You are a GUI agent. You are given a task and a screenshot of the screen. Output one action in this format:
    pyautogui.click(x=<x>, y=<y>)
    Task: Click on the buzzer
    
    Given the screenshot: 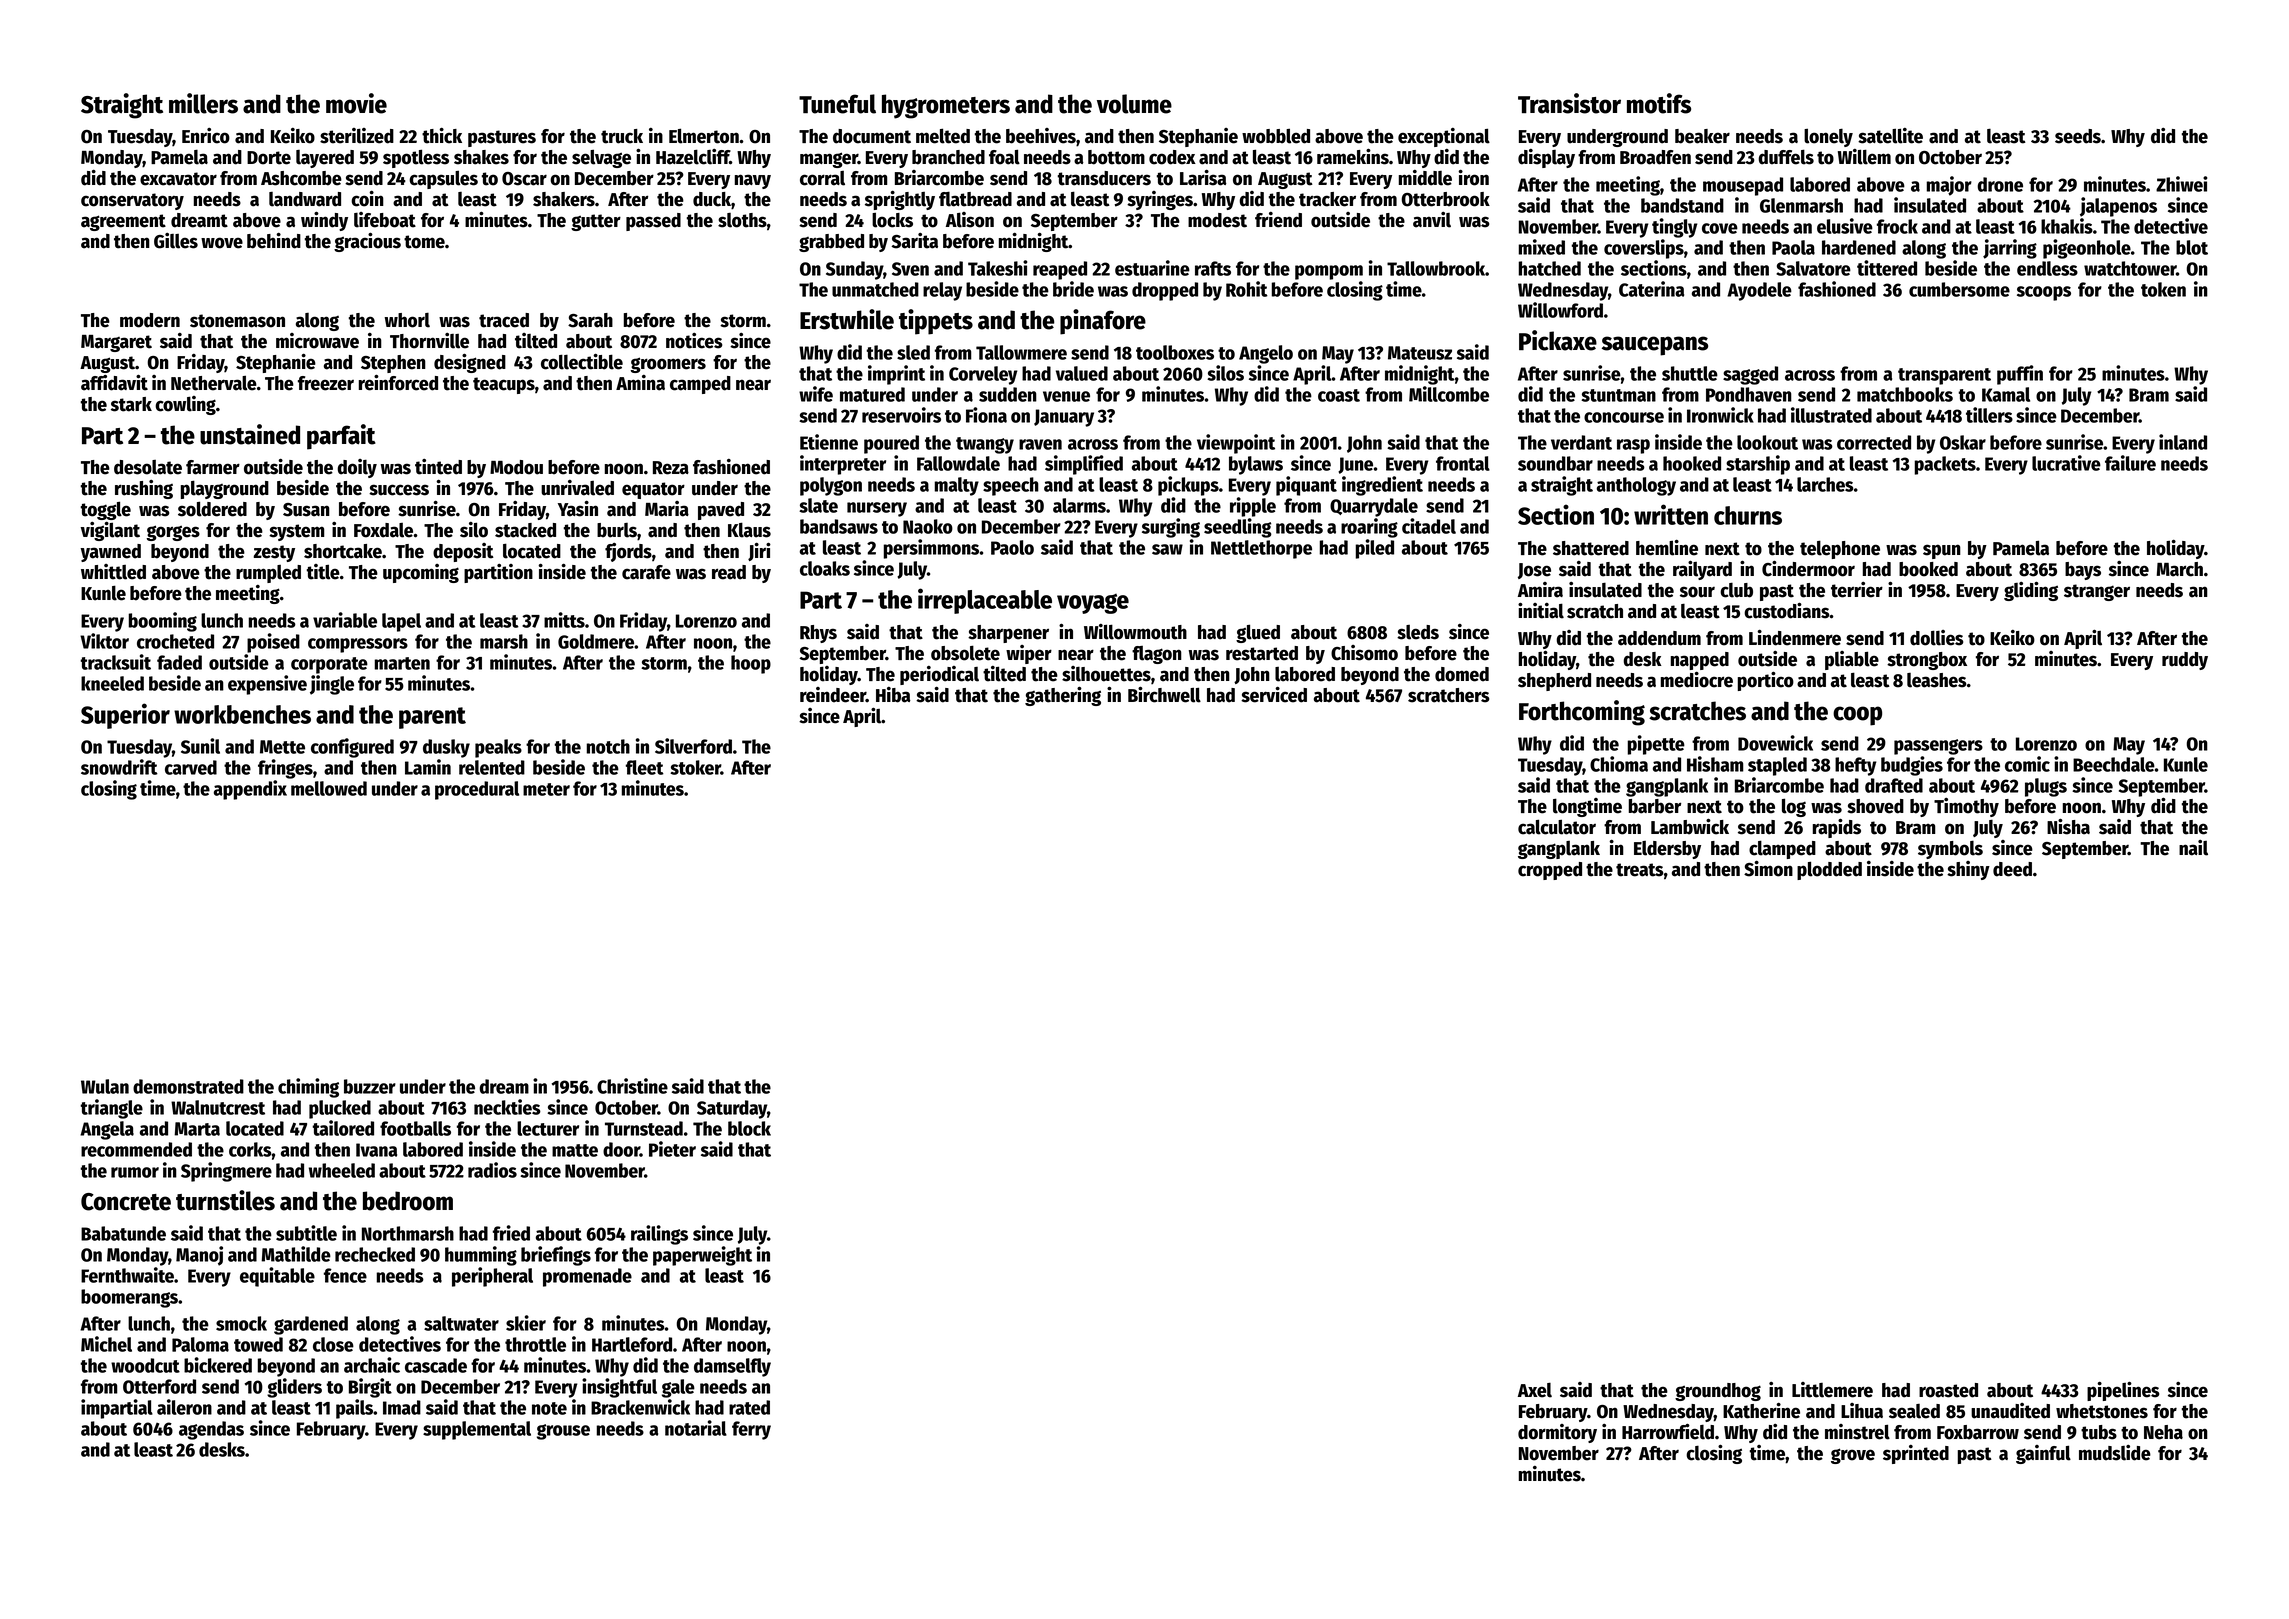 What is the action you would take?
    pyautogui.click(x=370, y=1086)
